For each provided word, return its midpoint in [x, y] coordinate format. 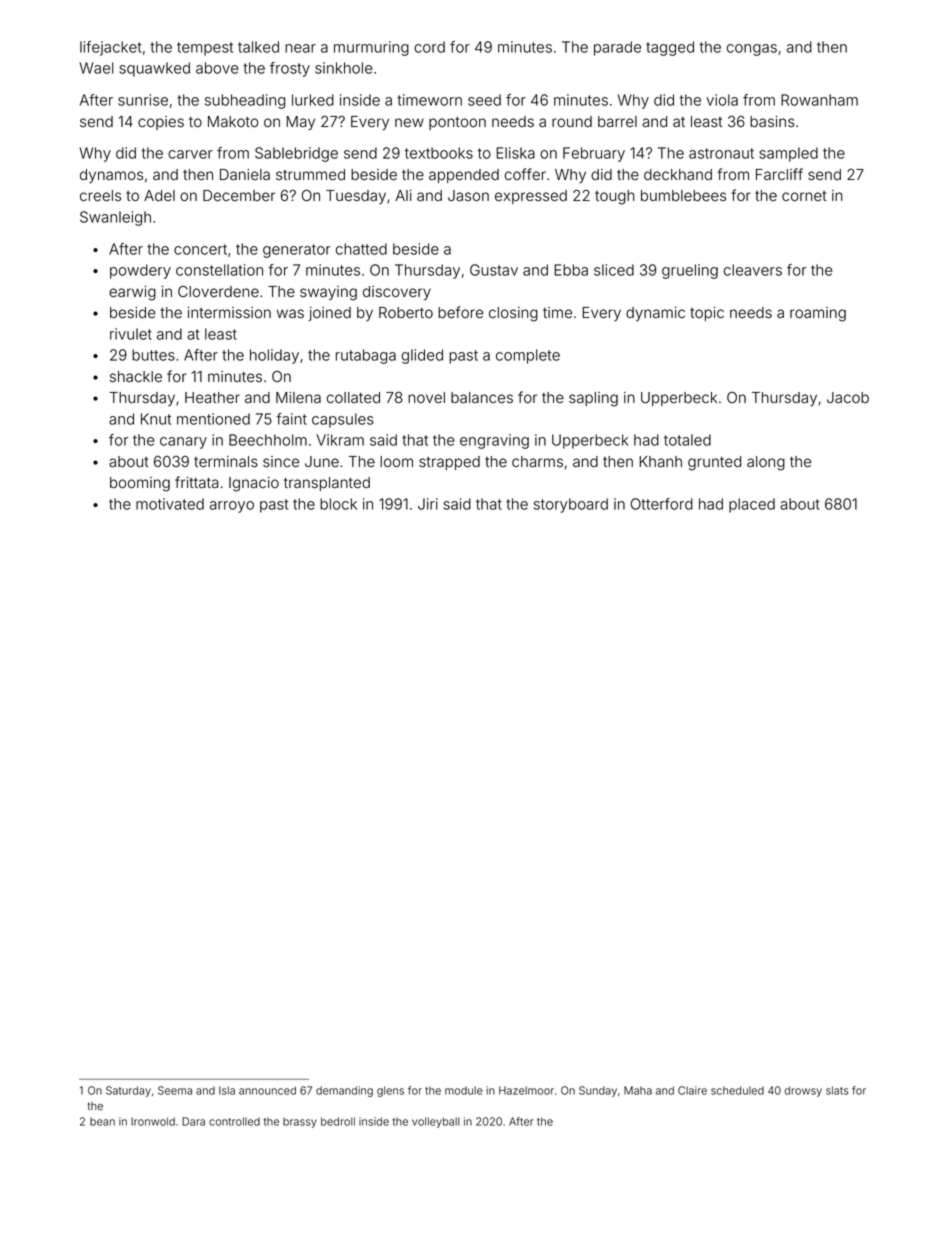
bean [102, 1121]
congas [752, 50]
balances [482, 398]
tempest [205, 49]
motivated [170, 504]
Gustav [494, 270]
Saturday [128, 1091]
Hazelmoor [526, 1090]
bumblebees [683, 196]
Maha [638, 1090]
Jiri [427, 504]
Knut [156, 419]
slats [837, 1090]
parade [617, 48]
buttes [153, 355]
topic [707, 314]
